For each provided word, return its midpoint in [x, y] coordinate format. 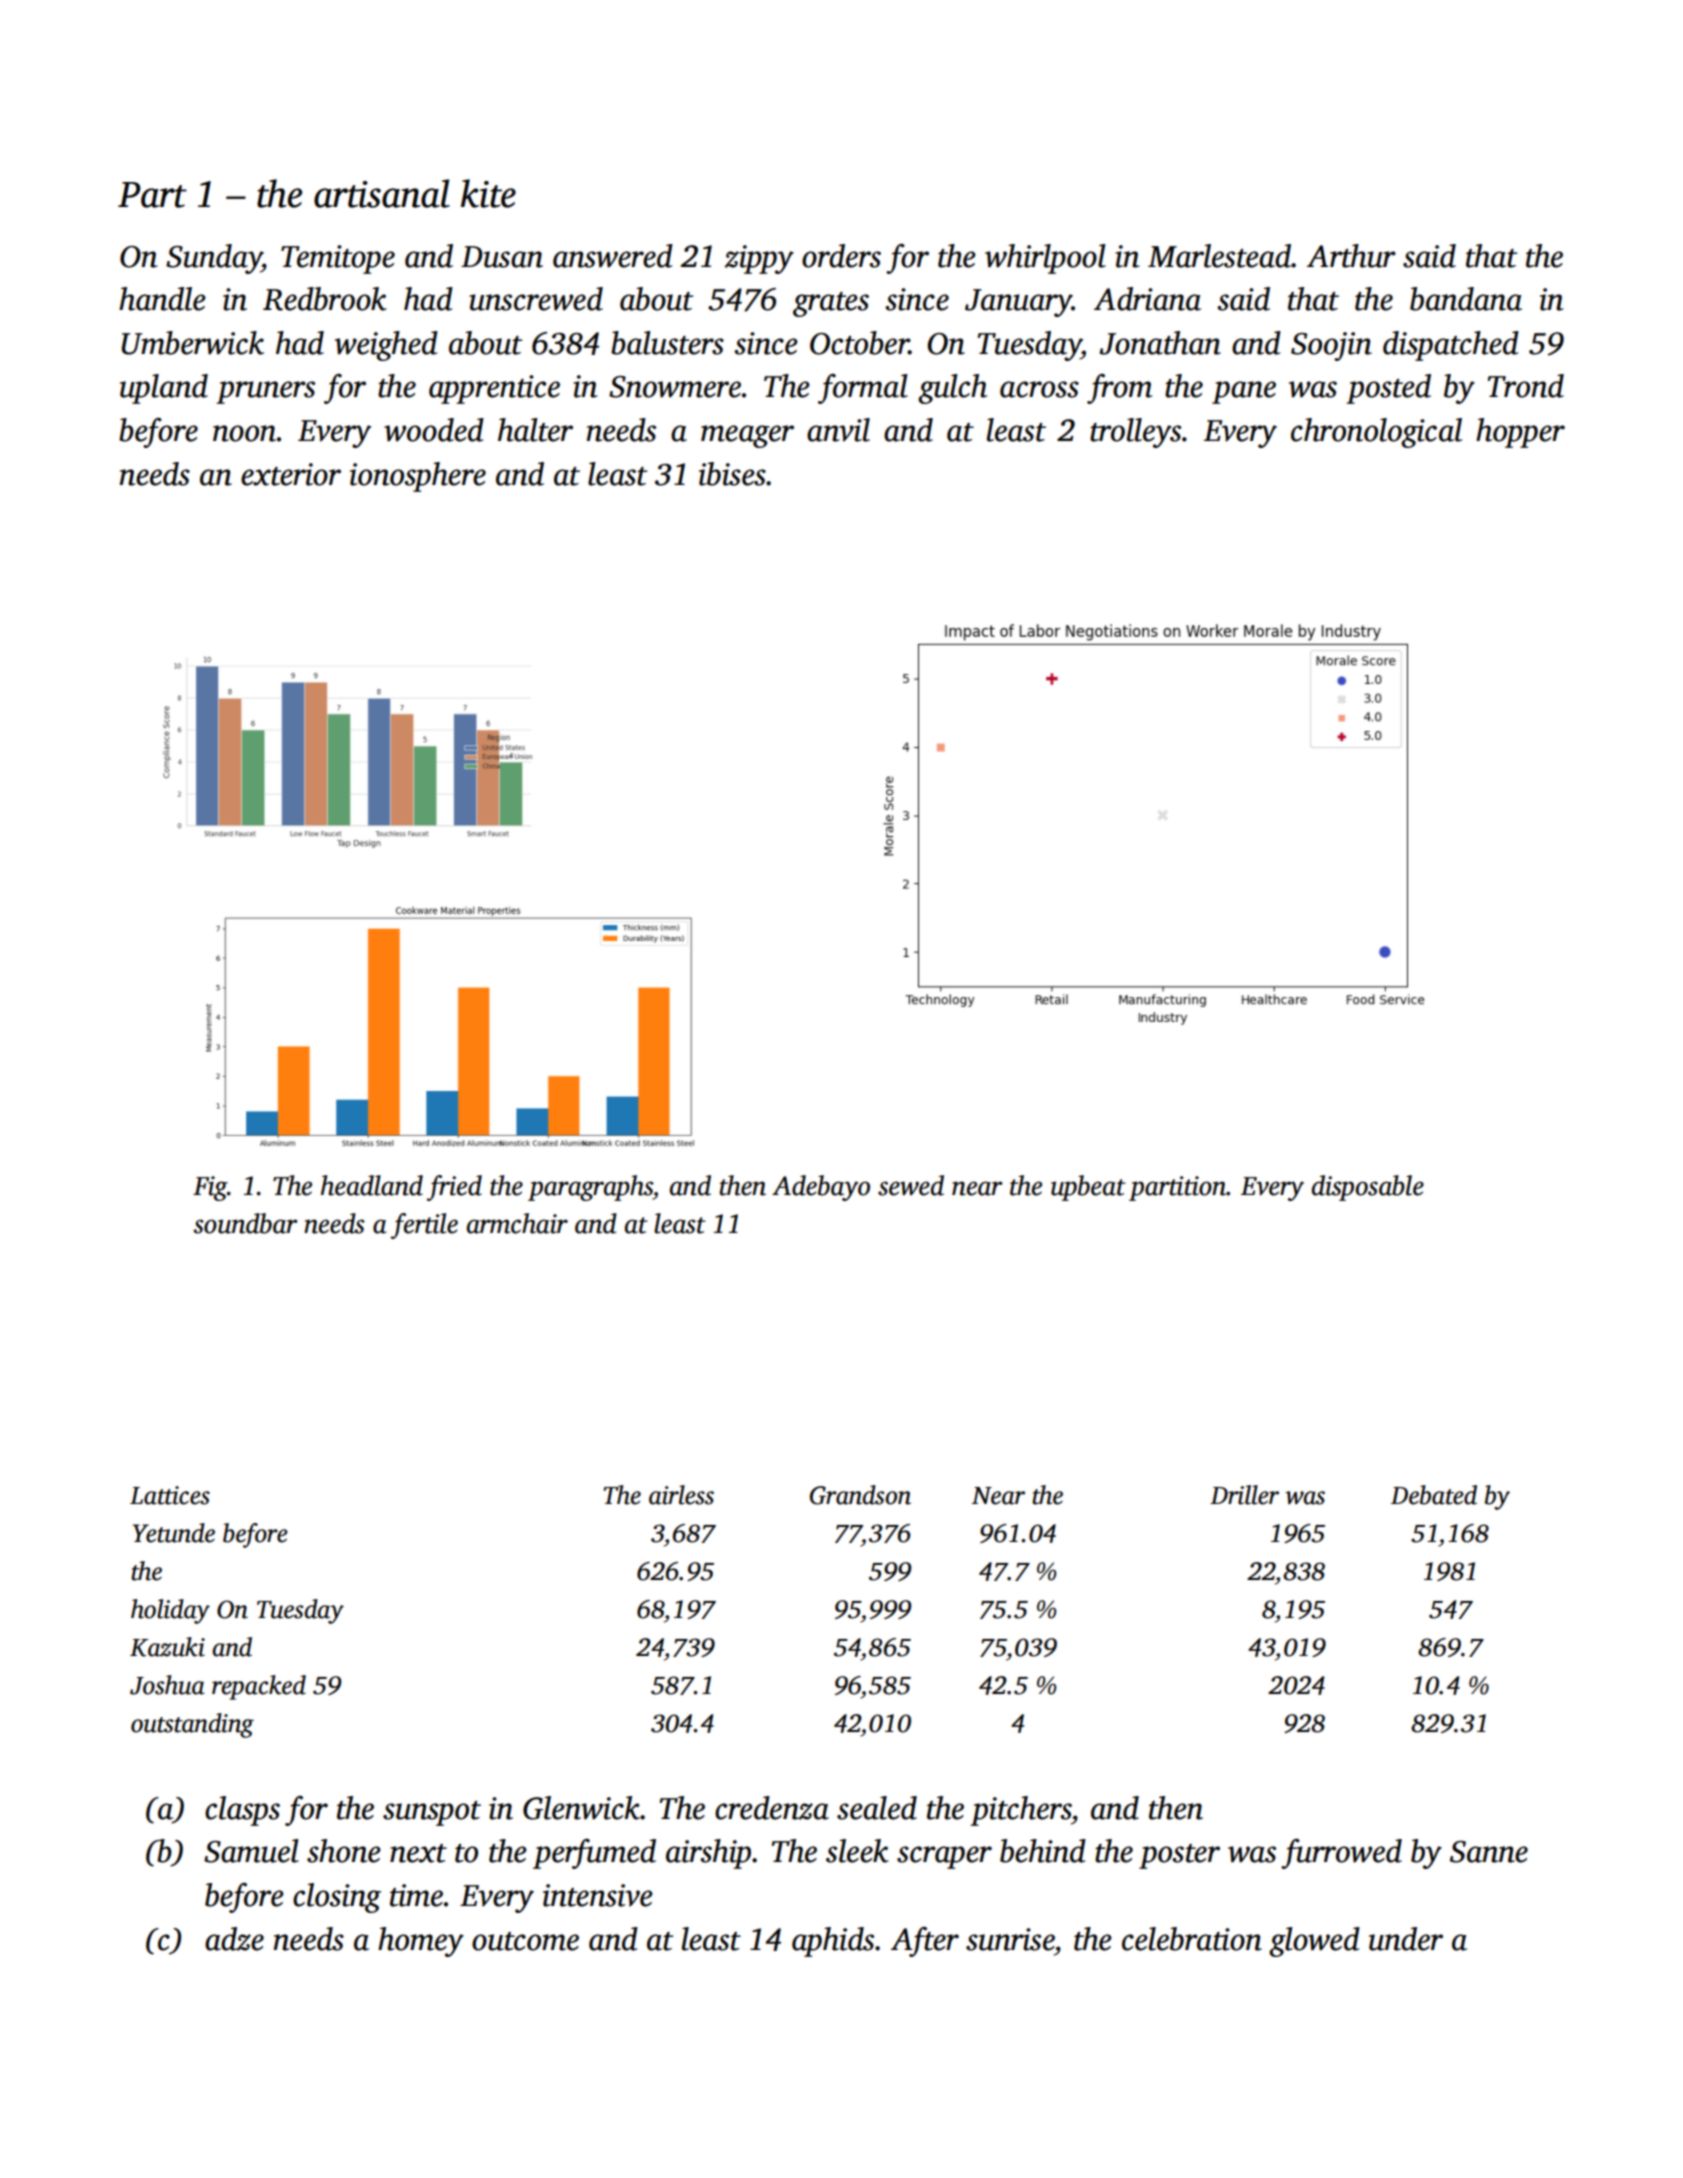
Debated [1434, 1495]
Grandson [860, 1495]
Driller [1244, 1495]
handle [162, 299]
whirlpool [1045, 259]
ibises [732, 474]
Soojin [1331, 346]
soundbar [246, 1223]
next [418, 1853]
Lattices [170, 1495]
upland [164, 389]
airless [681, 1495]
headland [372, 1185]
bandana [1466, 299]
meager [747, 436]
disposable [1368, 1188]
